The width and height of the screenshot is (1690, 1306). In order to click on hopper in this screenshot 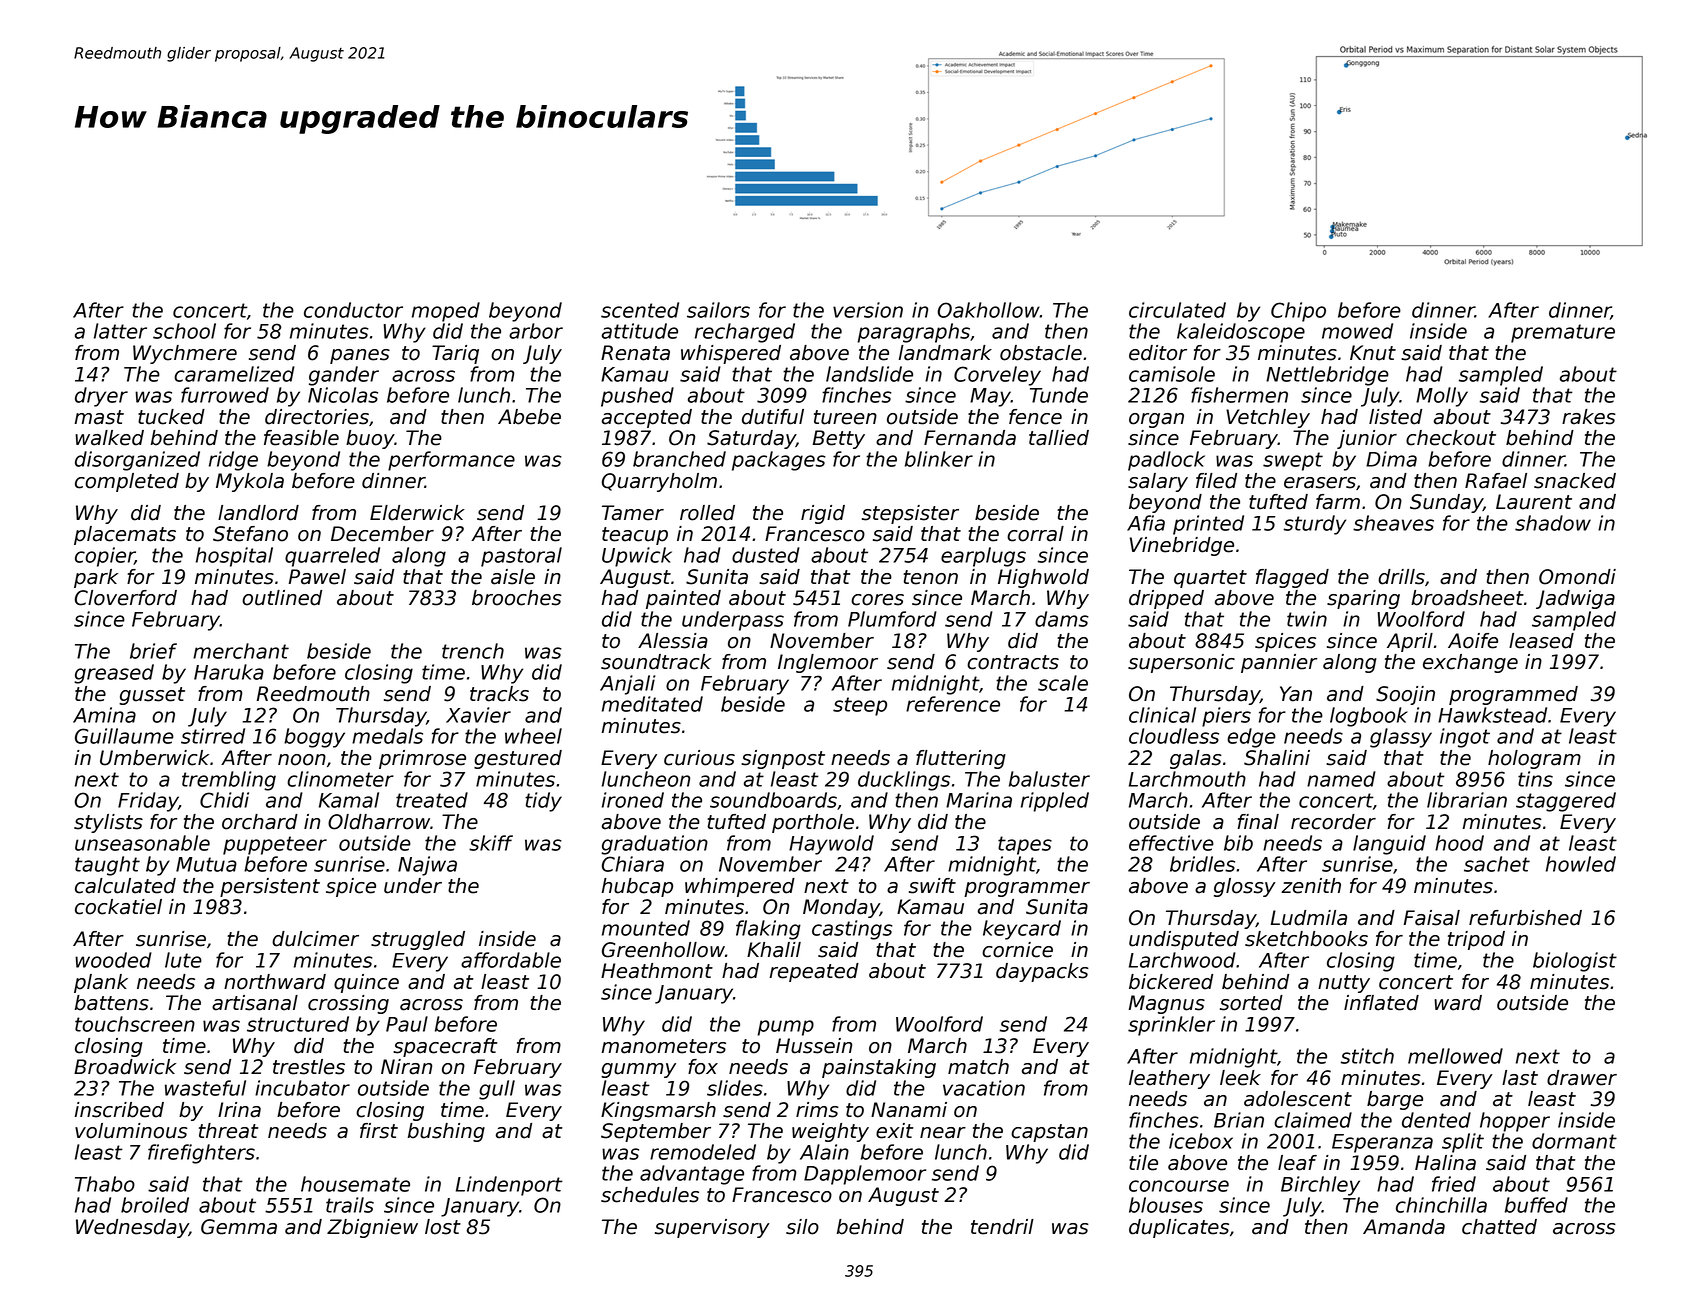, I will do `click(1515, 1122)`.
